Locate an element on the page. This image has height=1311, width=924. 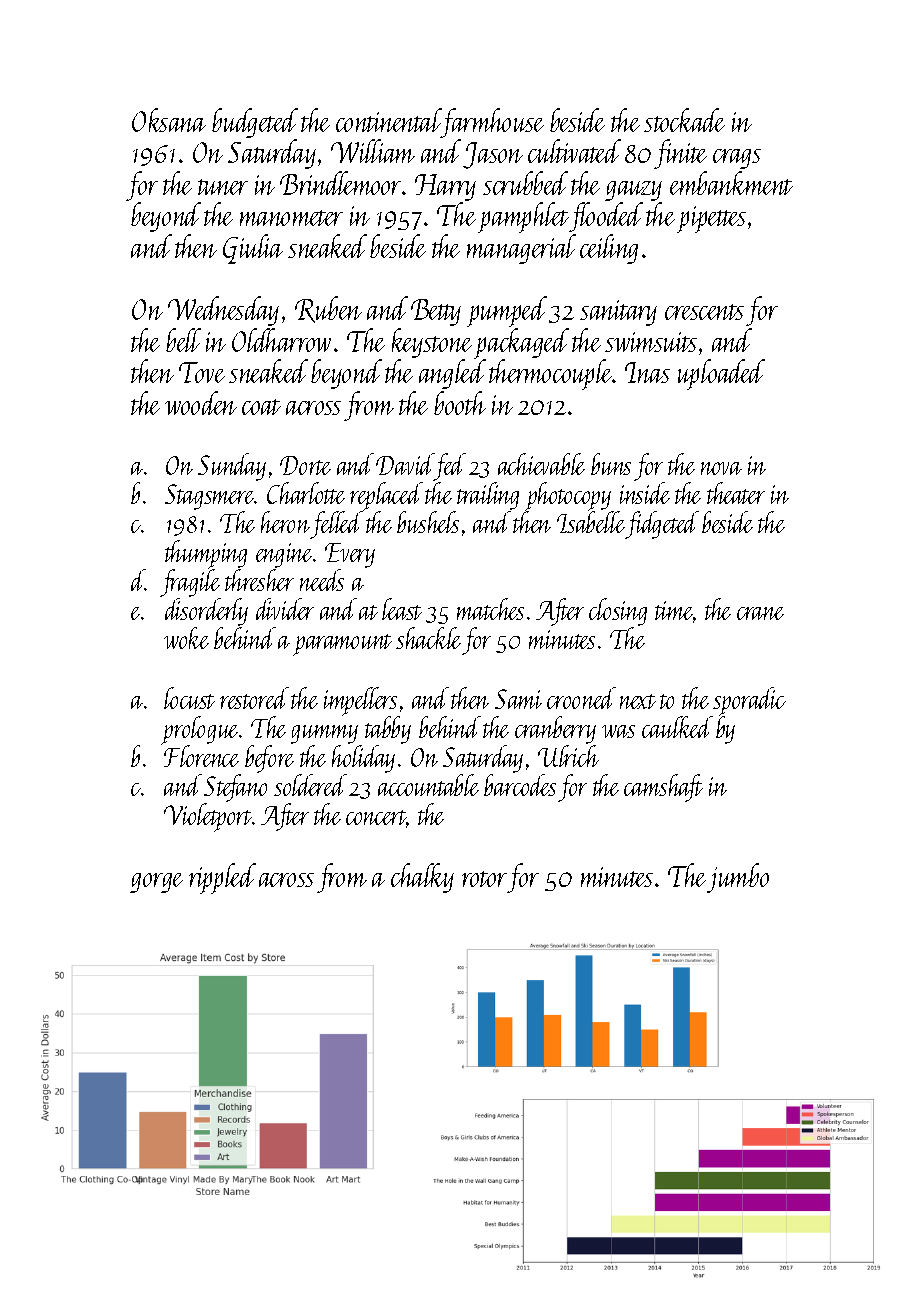
stockade is located at coordinates (684, 120).
